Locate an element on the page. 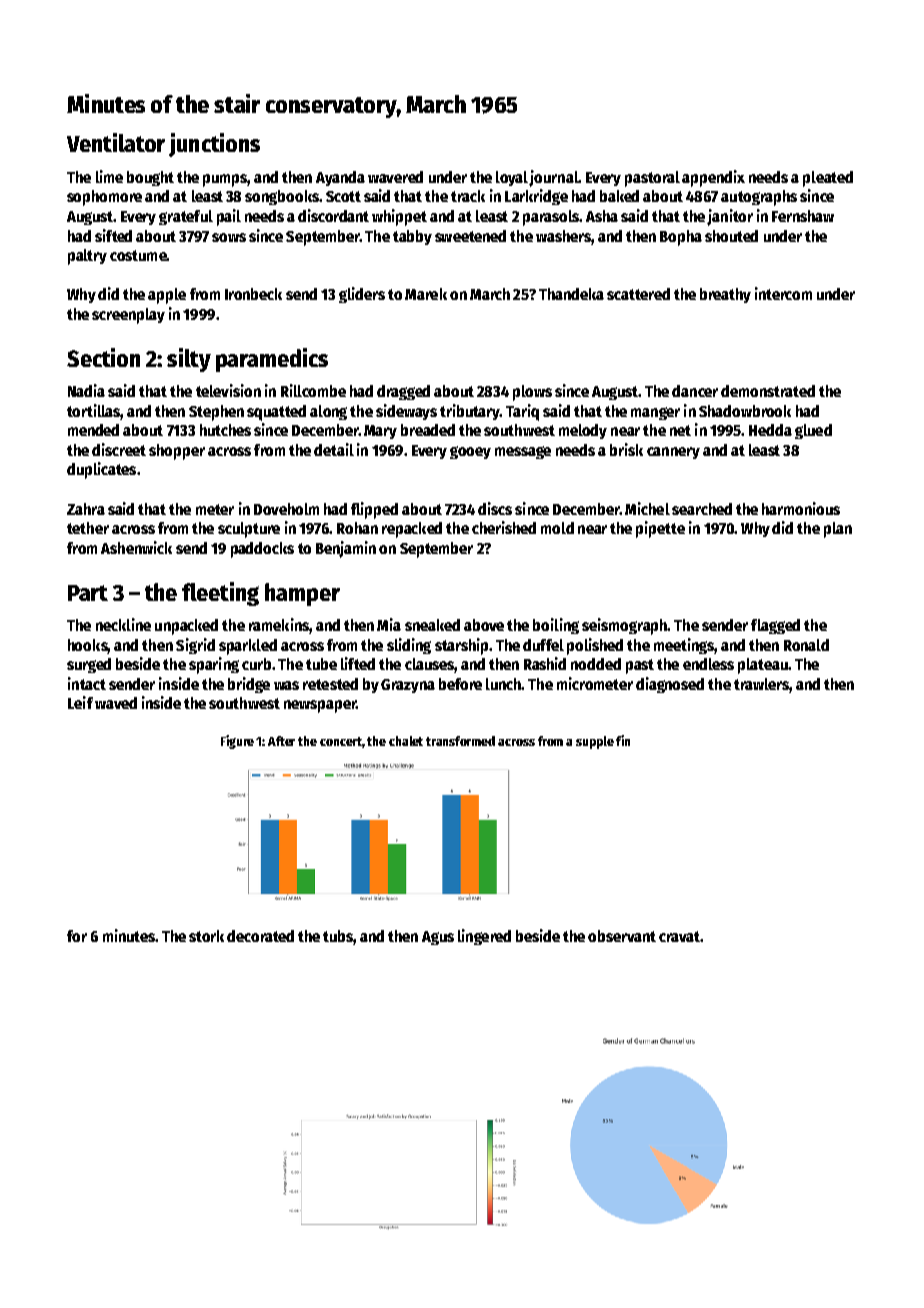  Shadowbrook is located at coordinates (745, 411).
